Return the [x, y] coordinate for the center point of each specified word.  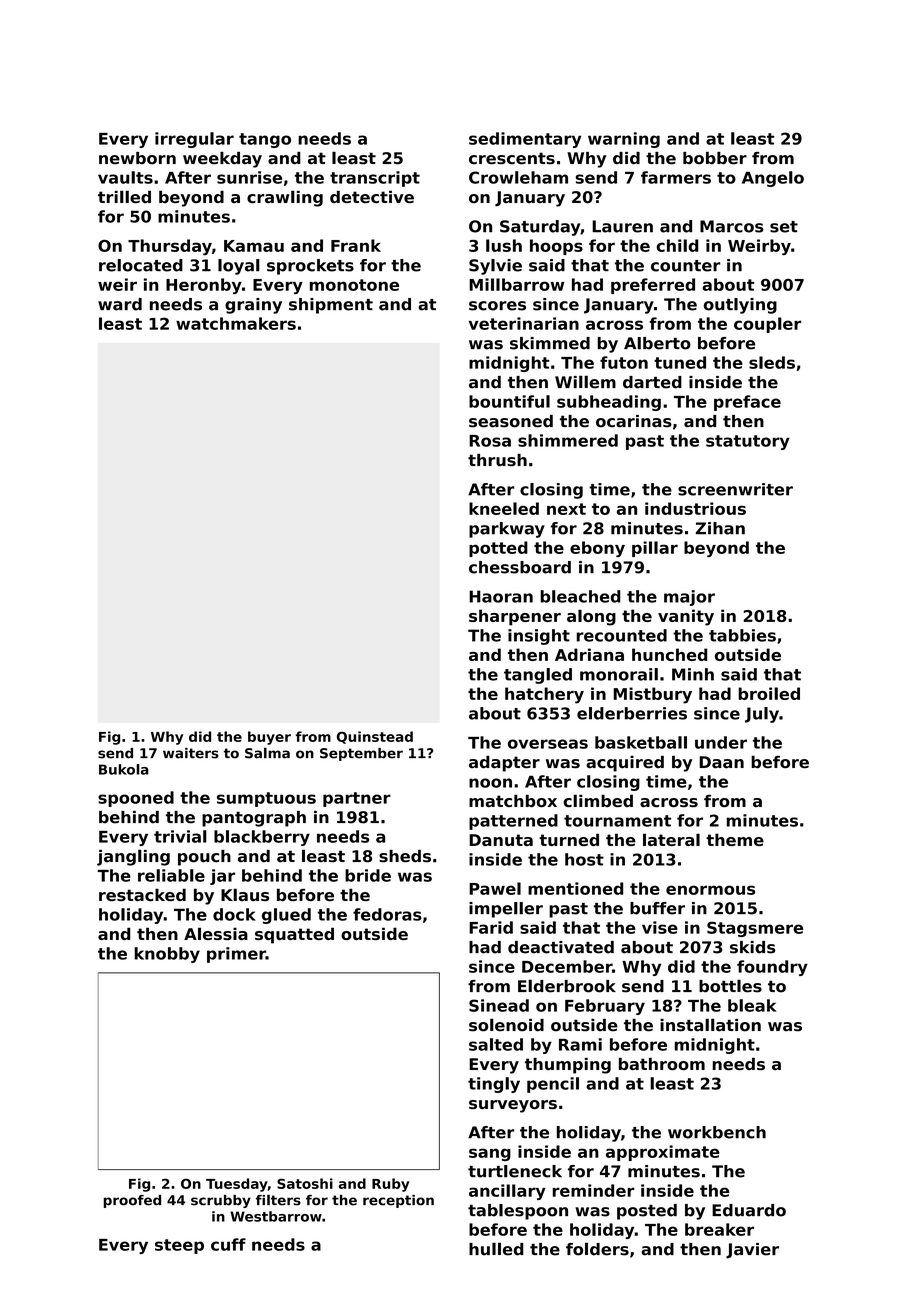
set [784, 227]
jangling [133, 857]
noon [490, 783]
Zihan [720, 528]
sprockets [310, 267]
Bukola [124, 769]
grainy [253, 306]
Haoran [501, 596]
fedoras [387, 914]
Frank [356, 245]
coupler [767, 325]
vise [660, 927]
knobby [167, 955]
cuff [228, 1244]
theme [735, 839]
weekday [222, 160]
